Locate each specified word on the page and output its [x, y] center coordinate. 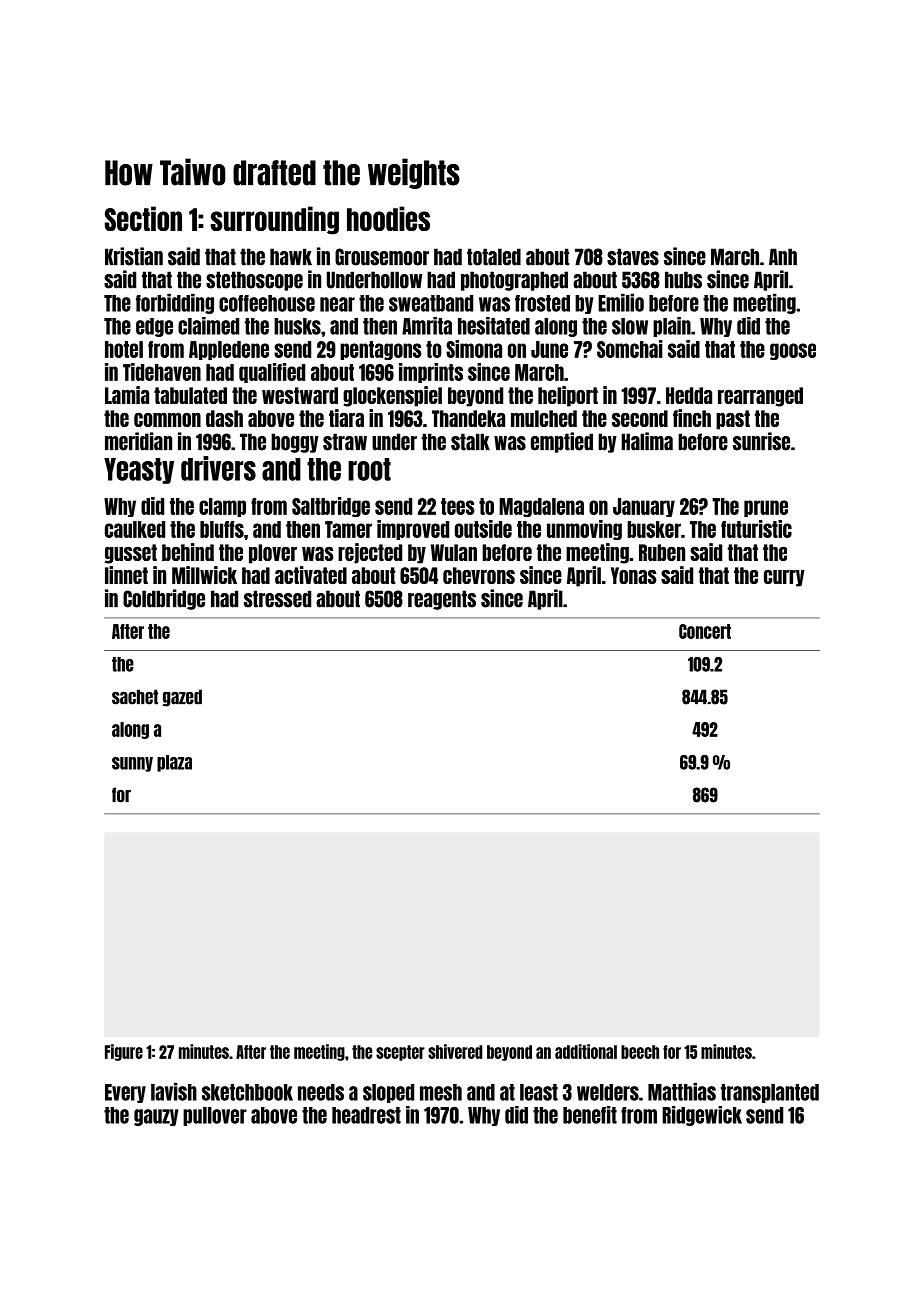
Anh [783, 257]
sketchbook [247, 1092]
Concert [705, 631]
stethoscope [254, 281]
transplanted [770, 1093]
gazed [182, 698]
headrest [366, 1115]
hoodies [388, 218]
